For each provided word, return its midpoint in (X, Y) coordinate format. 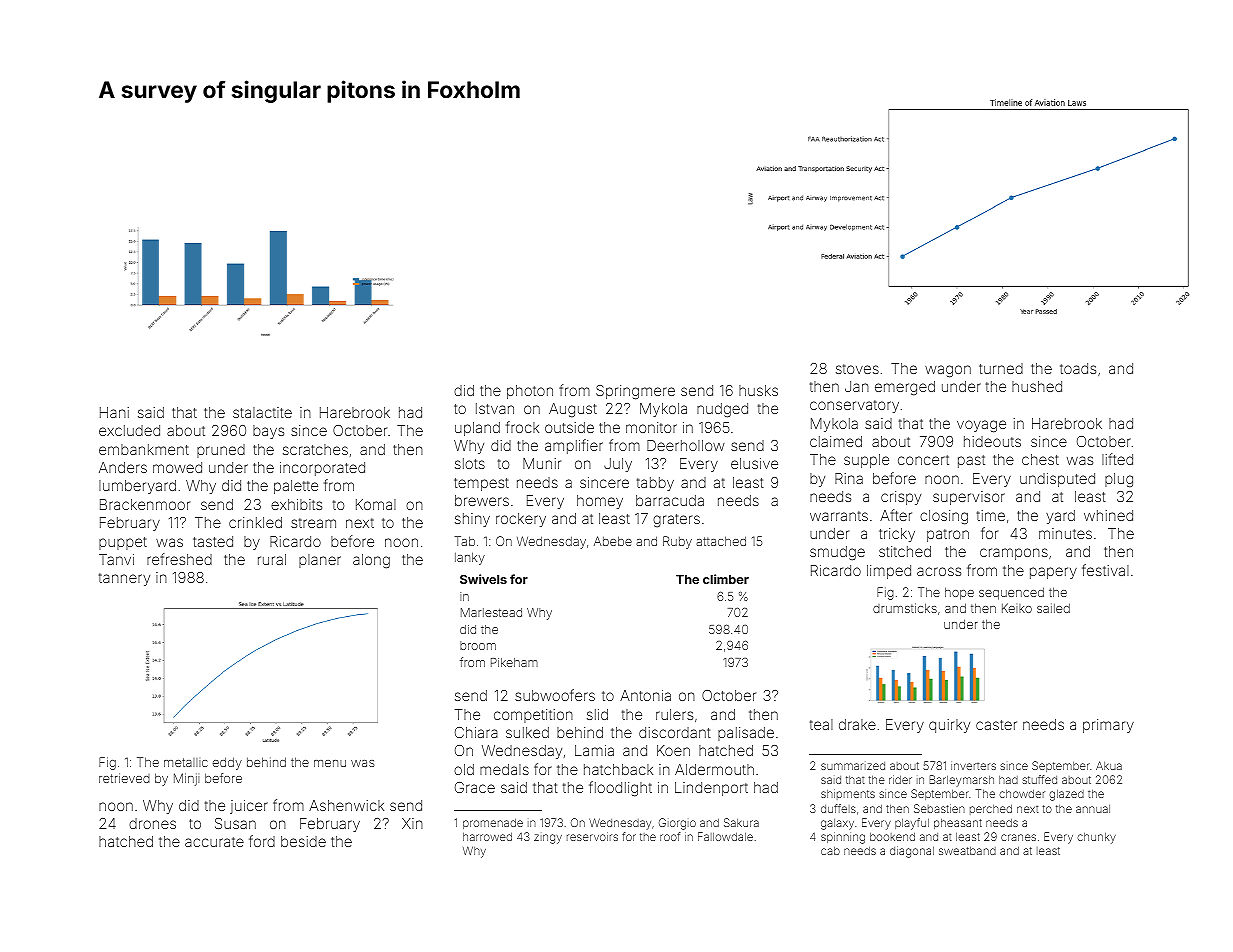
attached (721, 541)
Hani (114, 412)
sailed (1053, 608)
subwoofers (555, 695)
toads (1078, 368)
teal (821, 724)
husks (758, 390)
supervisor (969, 498)
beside (303, 841)
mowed (177, 467)
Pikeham (514, 662)
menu (330, 763)
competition (533, 716)
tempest (481, 484)
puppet (123, 543)
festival (1105, 570)
